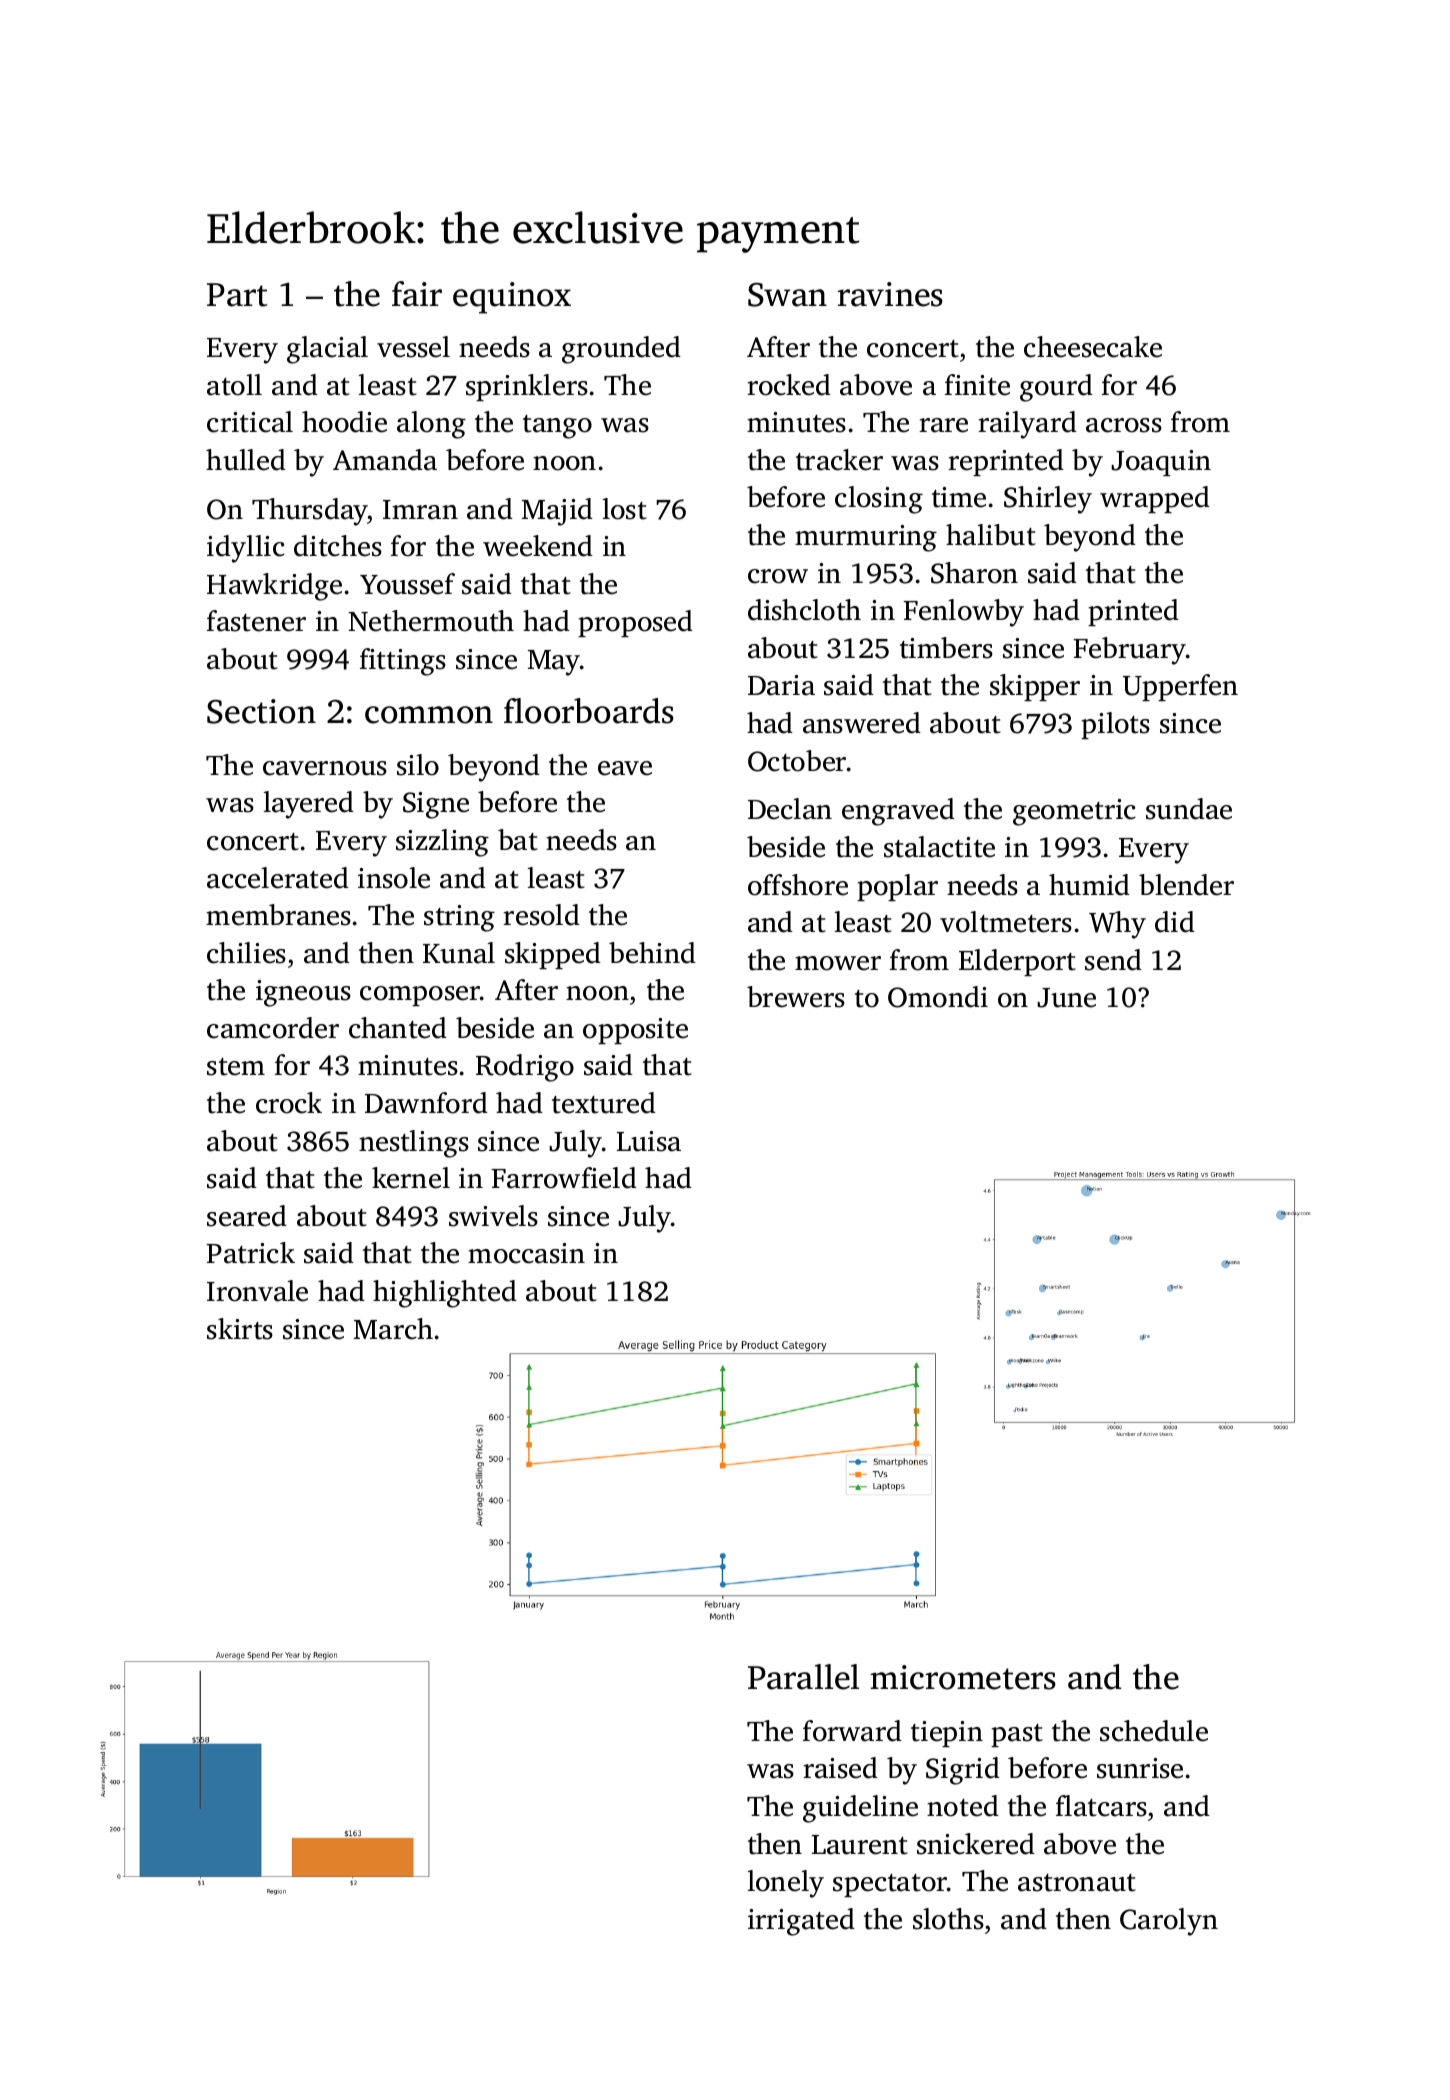  I want to click on highlighted, so click(445, 1294).
